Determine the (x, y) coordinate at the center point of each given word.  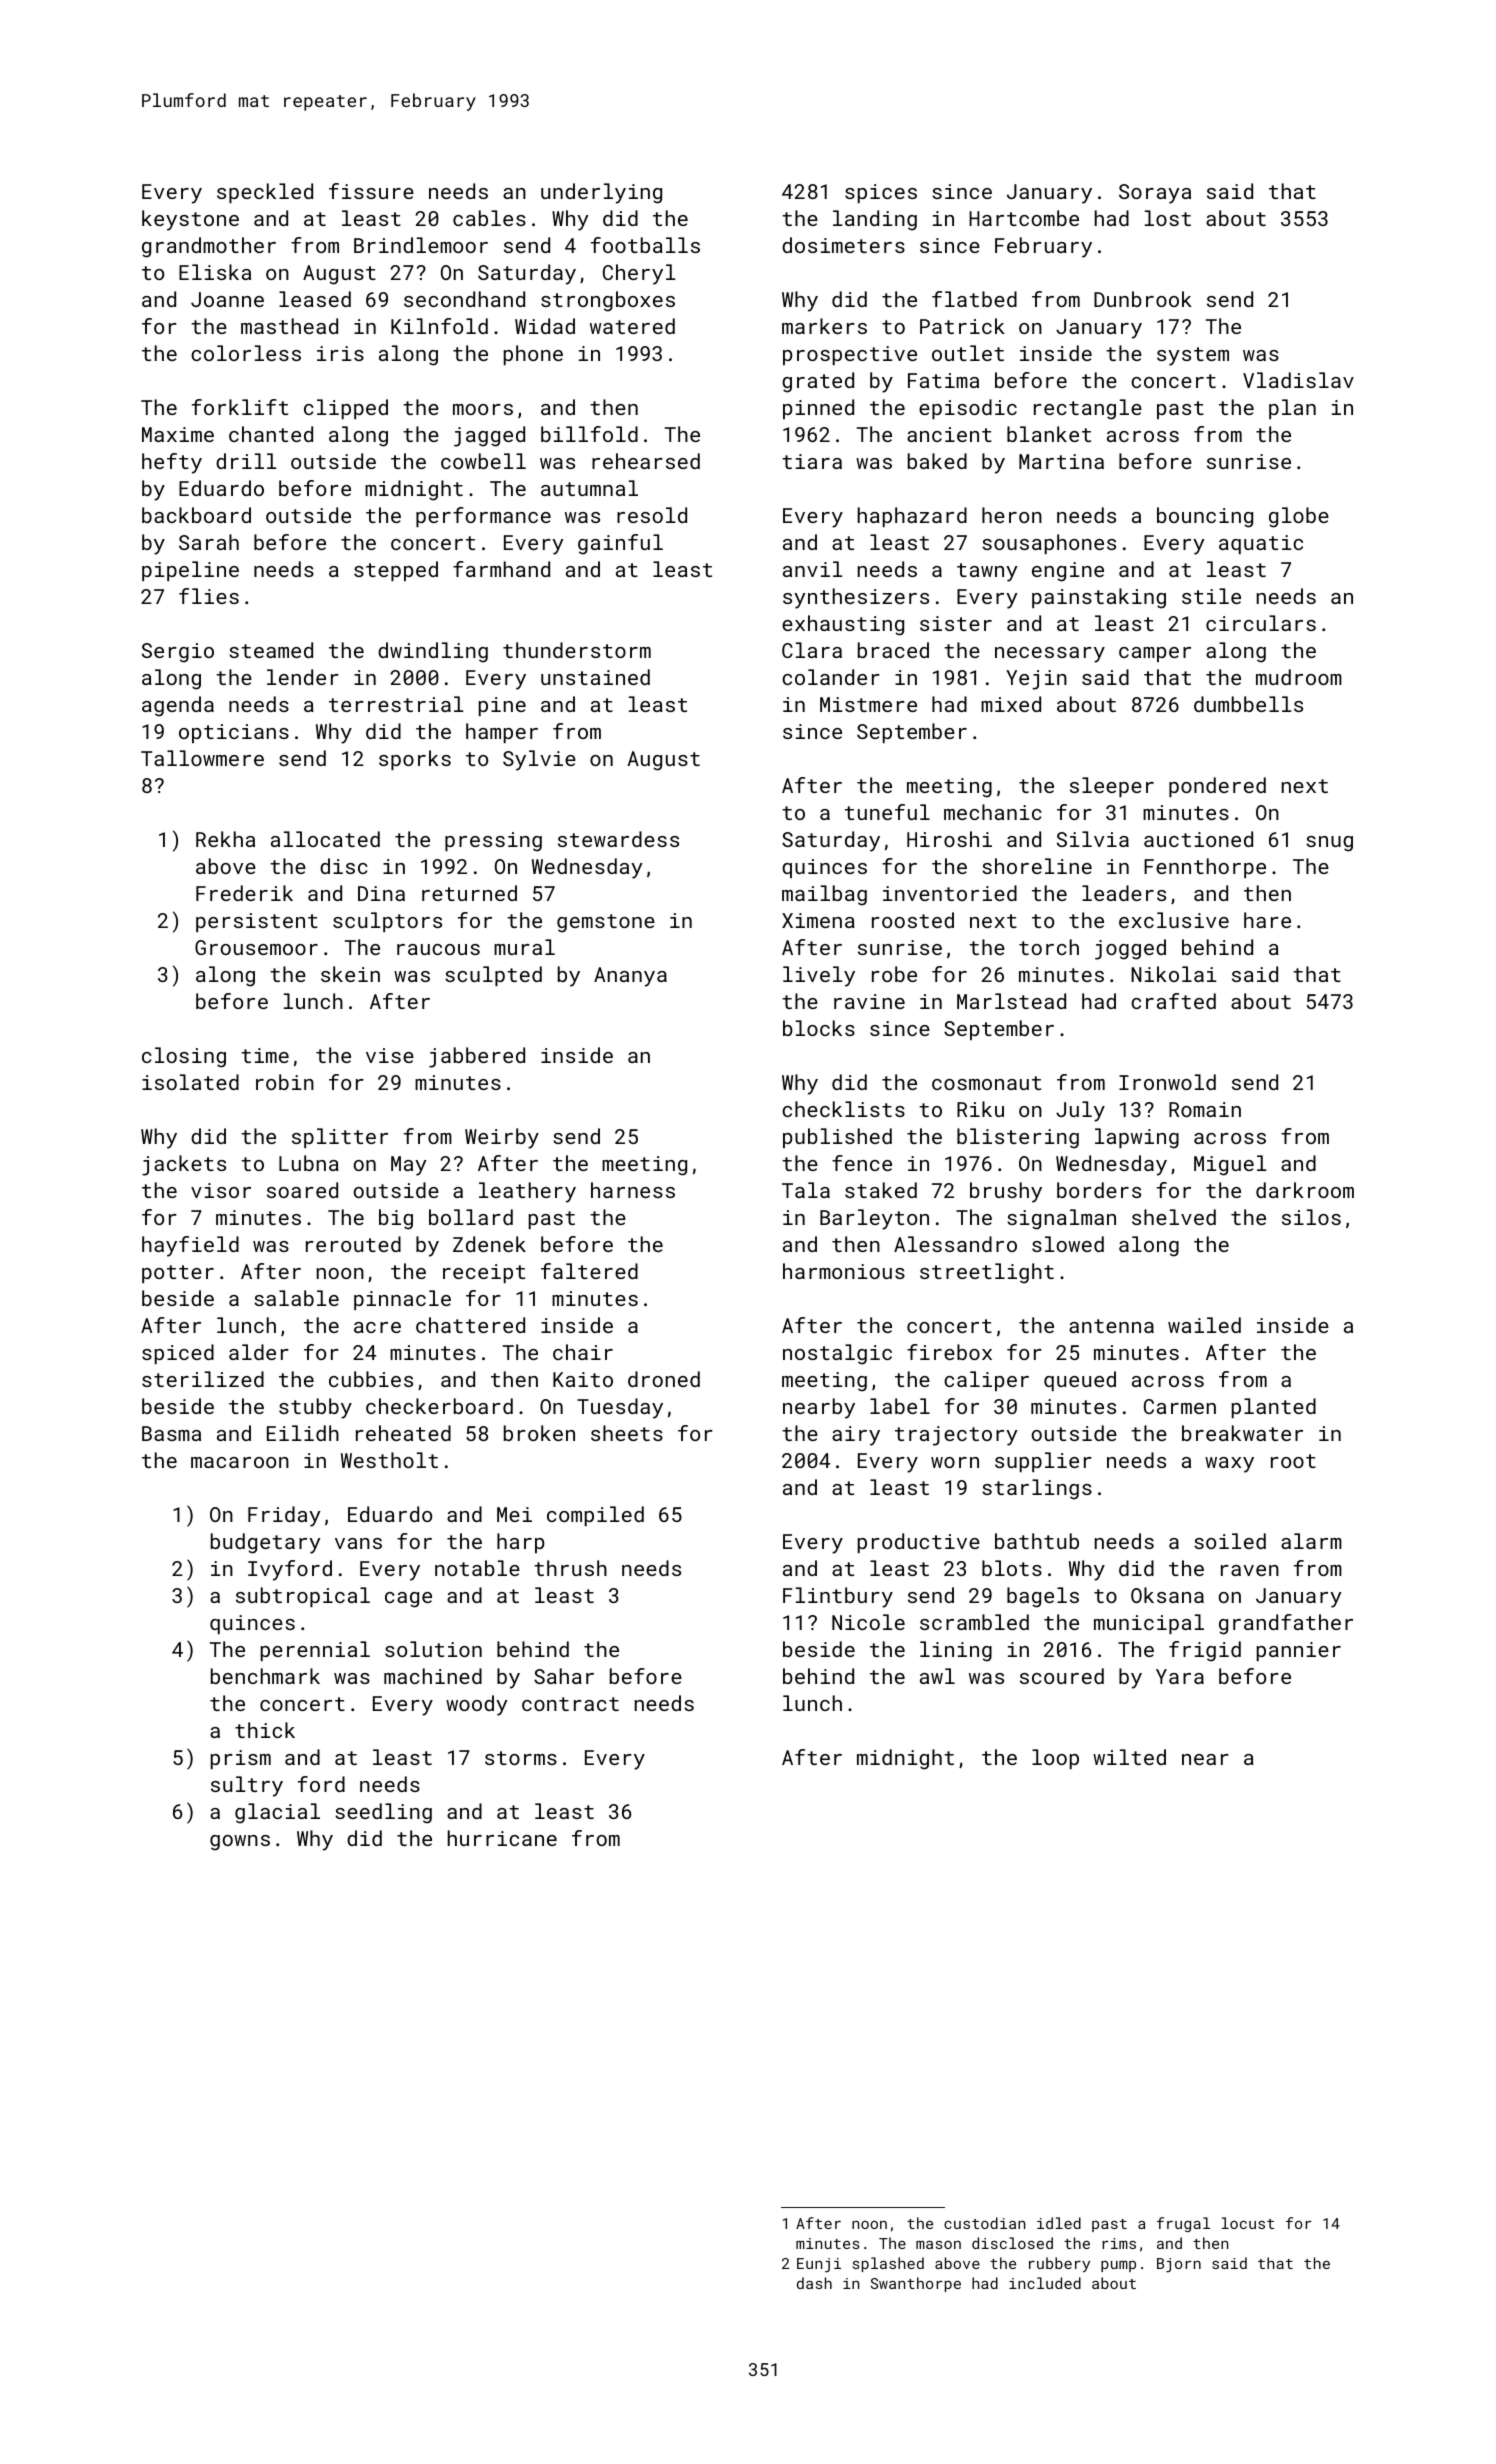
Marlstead (1011, 1001)
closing (184, 1057)
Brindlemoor (421, 245)
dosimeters (843, 245)
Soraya (1155, 194)
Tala (806, 1190)
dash (814, 2283)
